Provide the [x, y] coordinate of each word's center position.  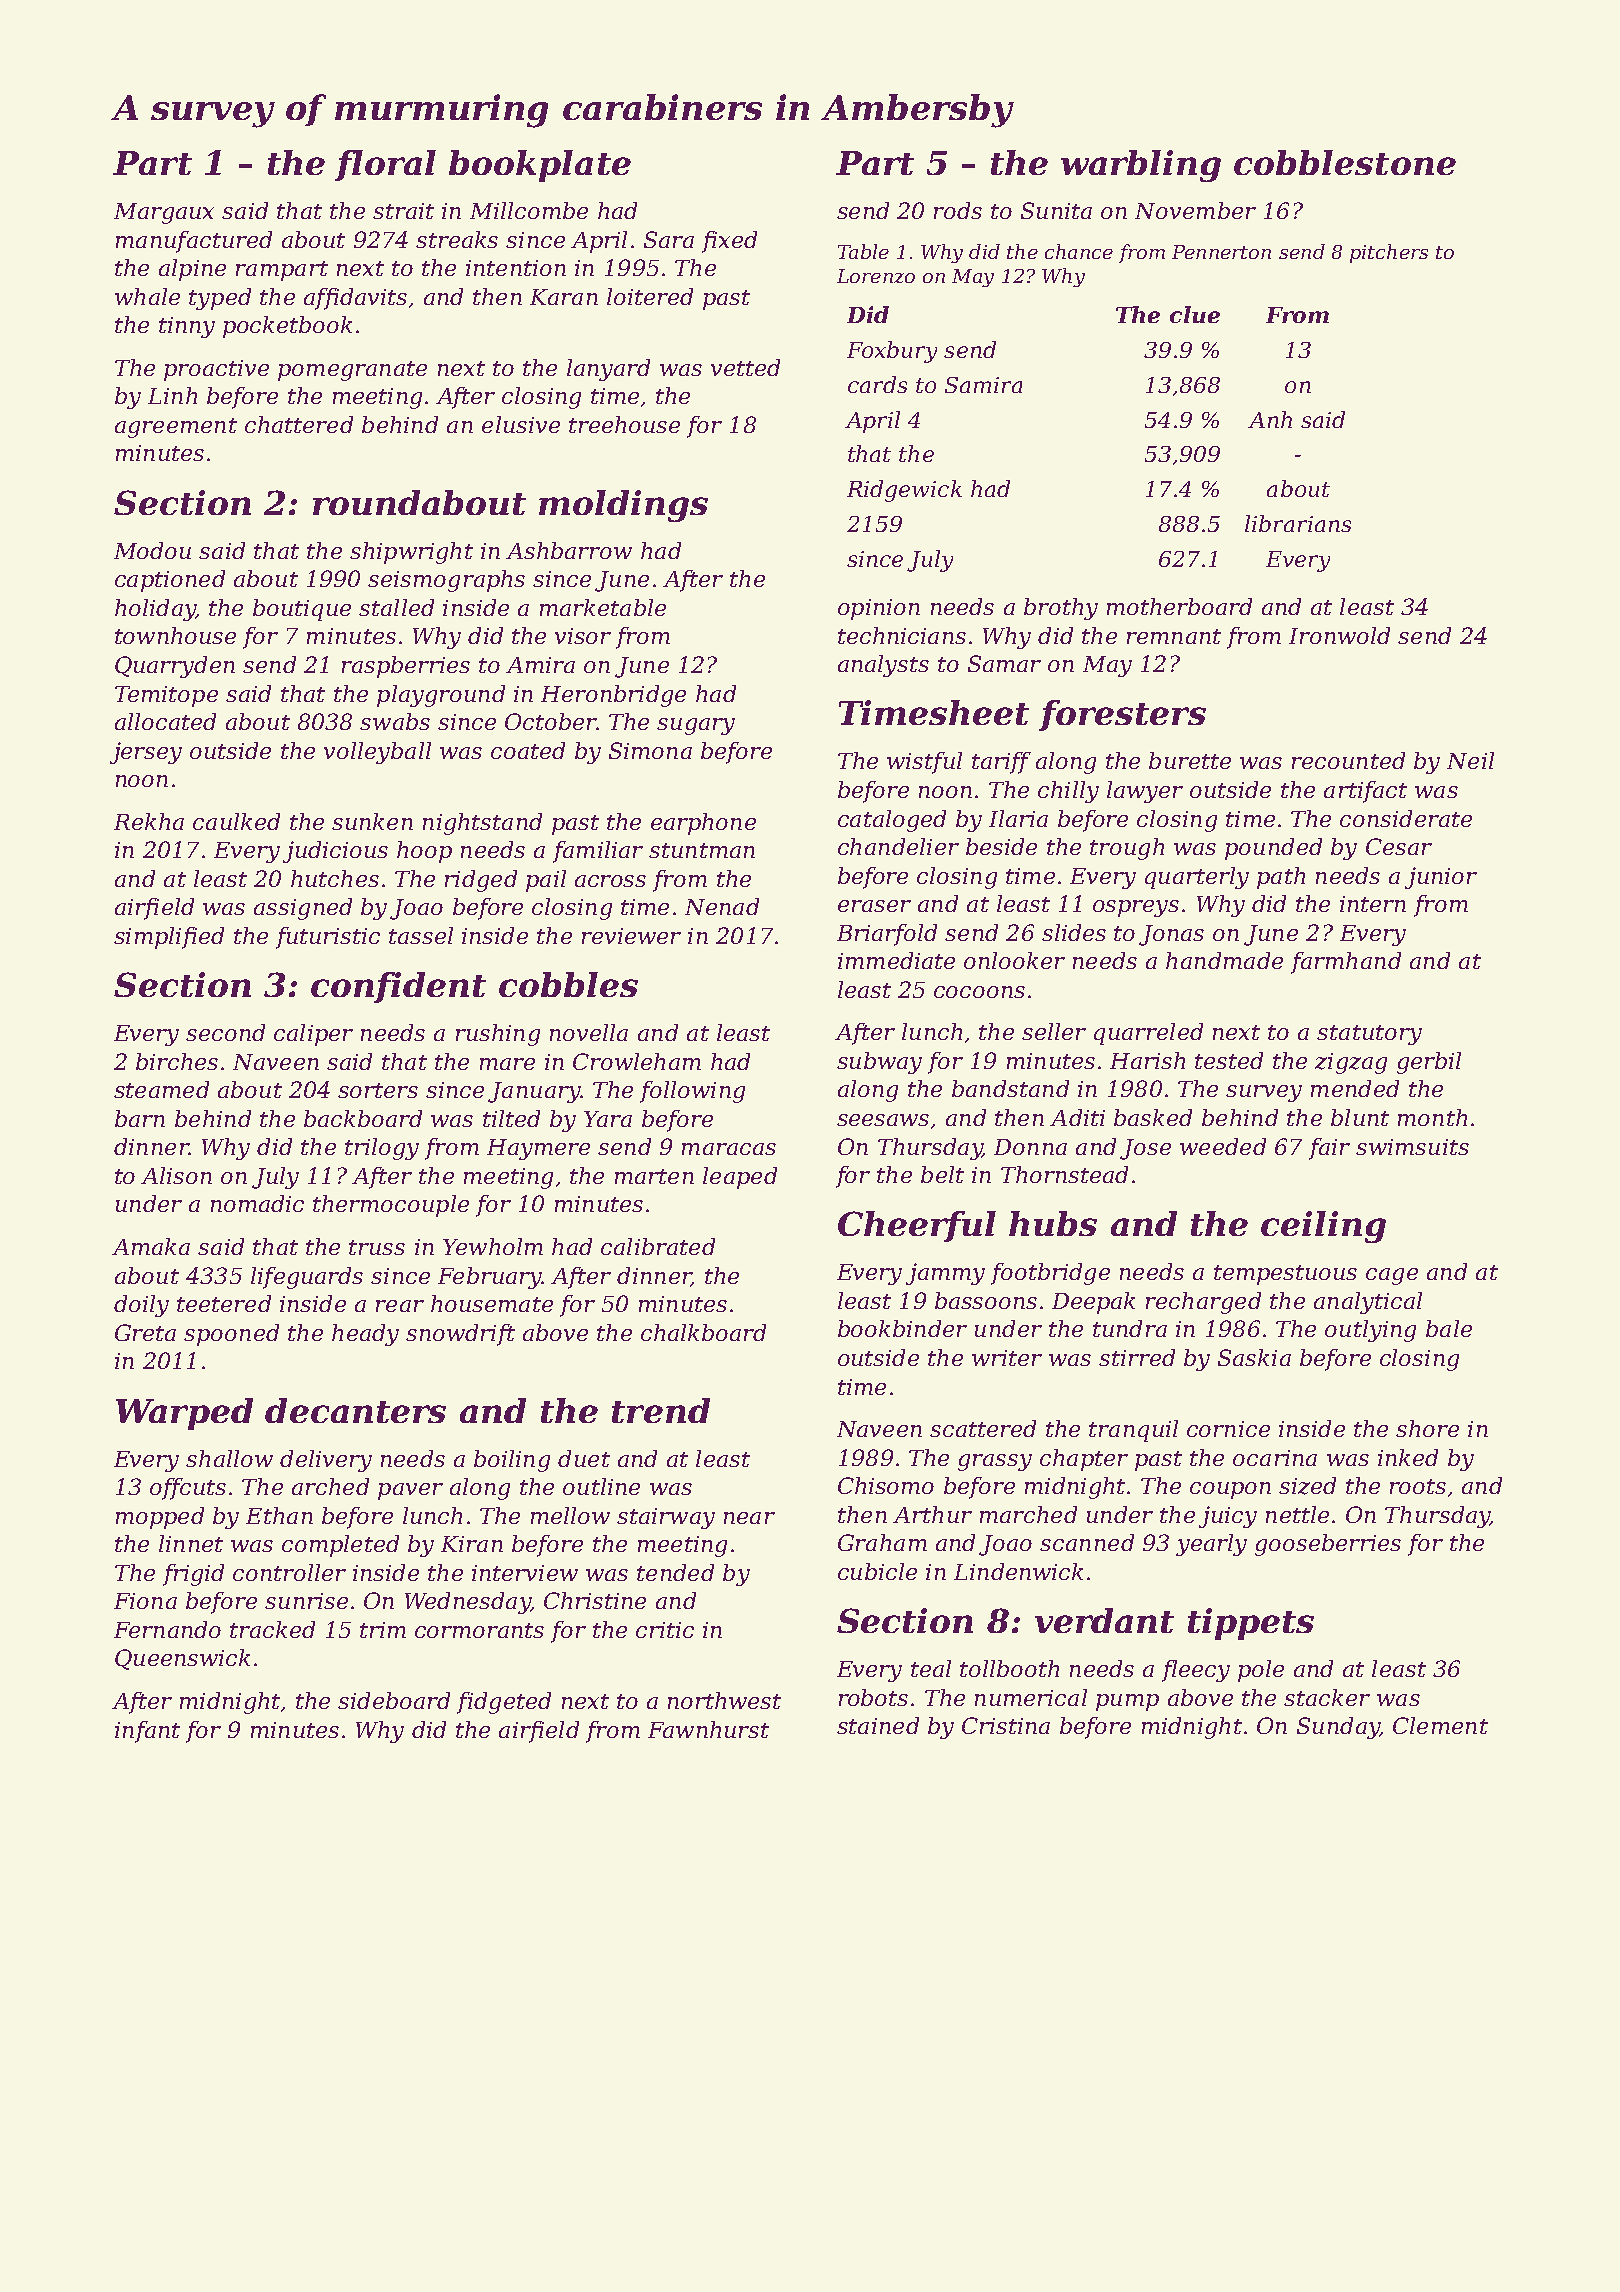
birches [177, 1061]
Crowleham [637, 1061]
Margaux [164, 213]
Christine [595, 1600]
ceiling [1323, 1227]
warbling [1141, 166]
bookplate [540, 166]
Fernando [167, 1629]
